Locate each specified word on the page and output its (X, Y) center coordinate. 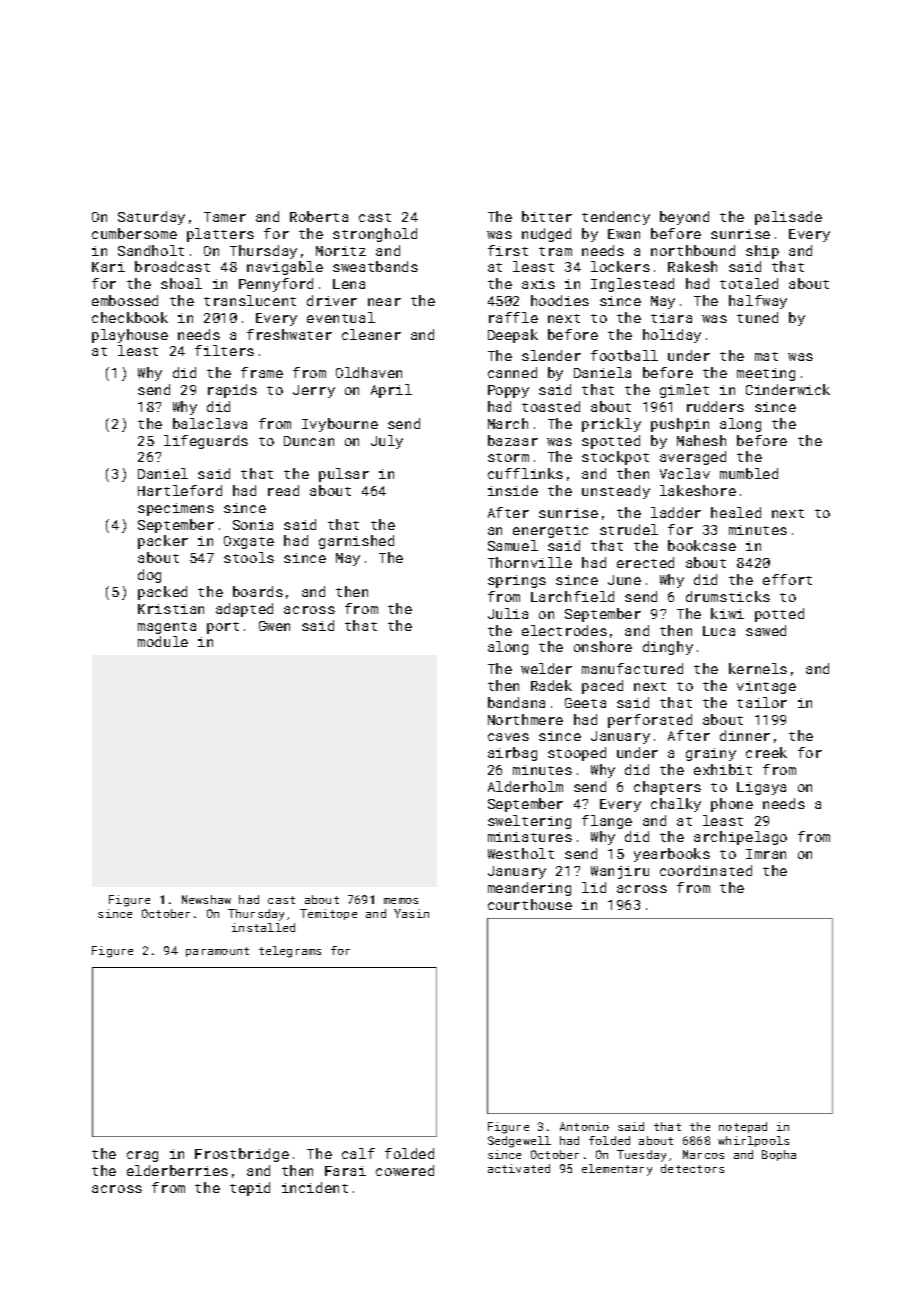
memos (401, 901)
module (163, 641)
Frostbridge (242, 1155)
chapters (667, 788)
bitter (547, 216)
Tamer (225, 217)
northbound (693, 250)
